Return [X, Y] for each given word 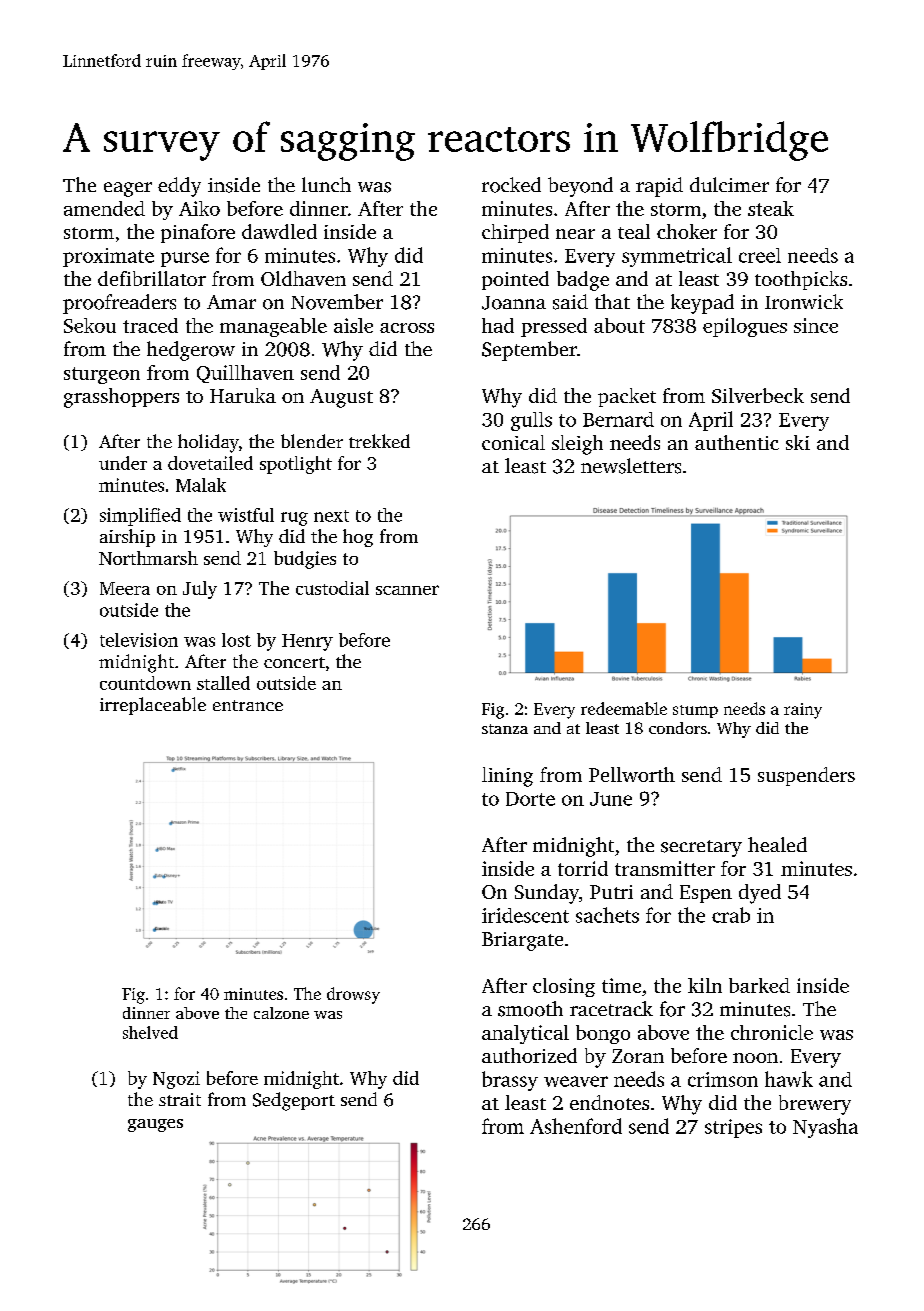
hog [358, 538]
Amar [231, 302]
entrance [248, 705]
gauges [155, 1125]
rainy [803, 711]
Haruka [243, 395]
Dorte [530, 799]
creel [760, 255]
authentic [737, 442]
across [407, 328]
